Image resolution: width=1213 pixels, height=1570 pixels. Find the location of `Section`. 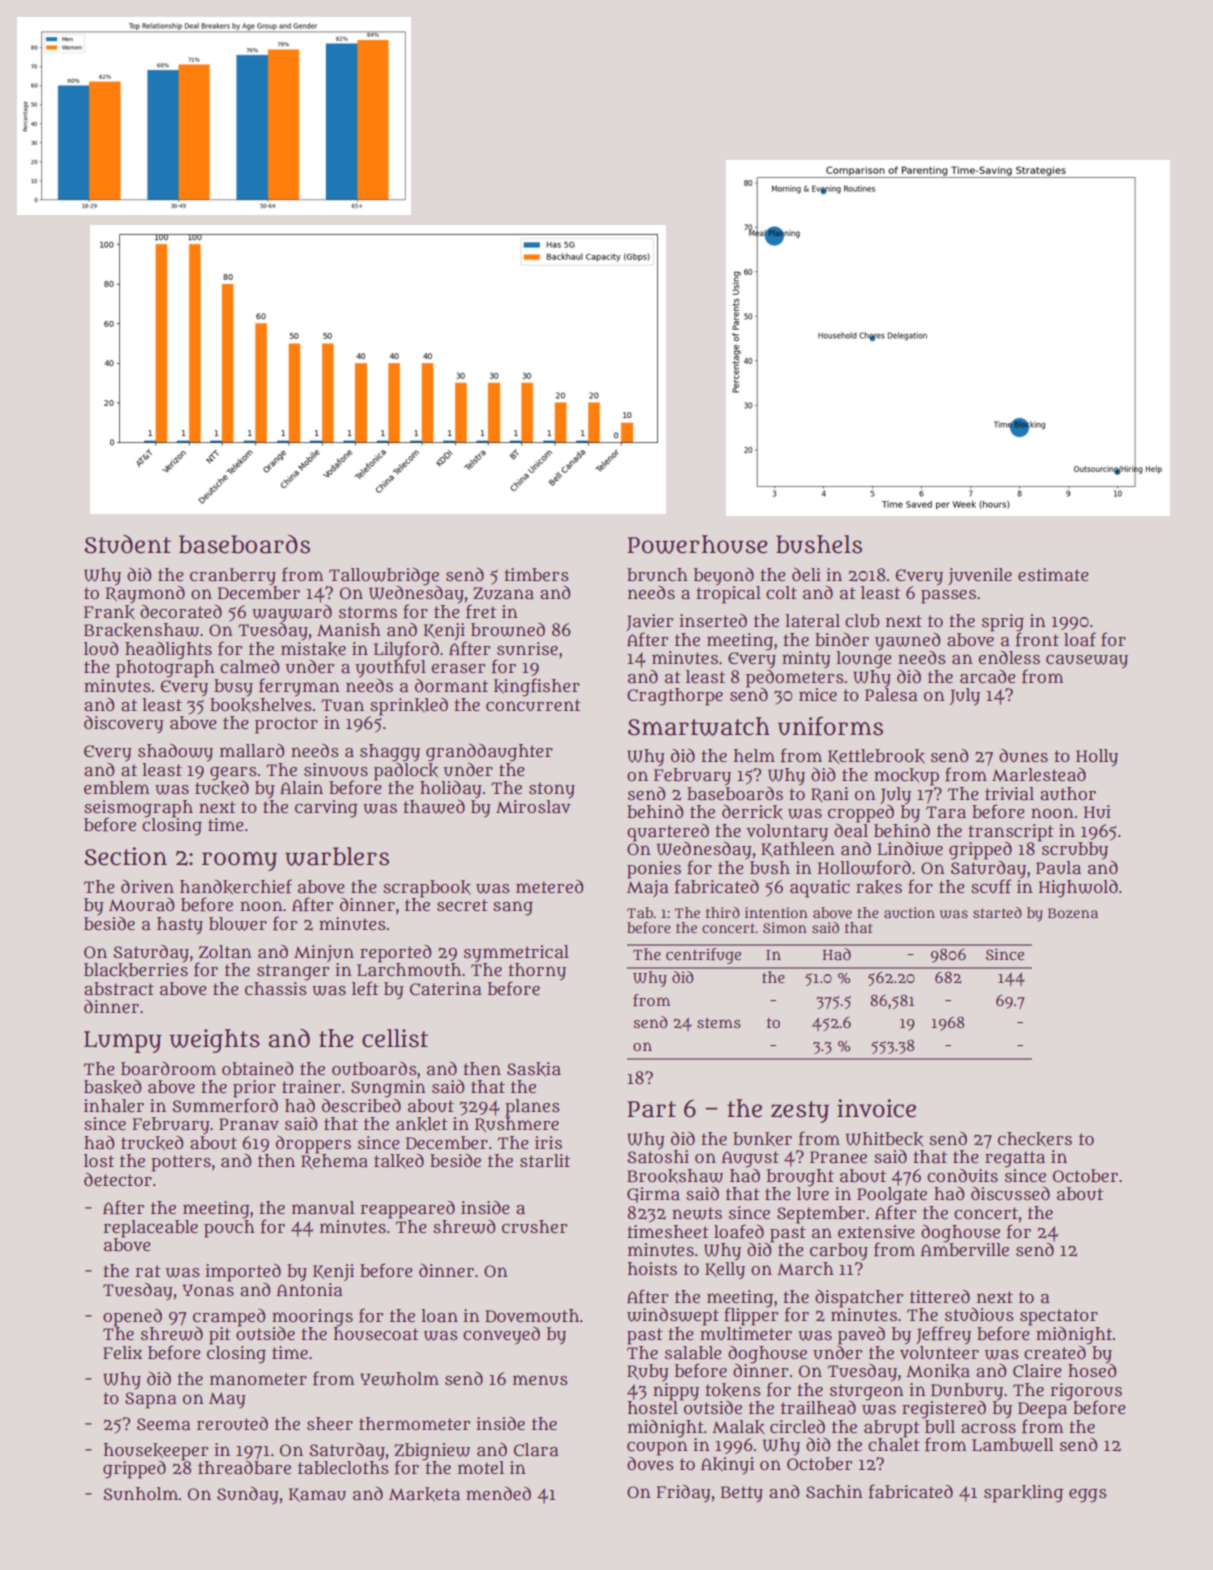

Section is located at coordinates (125, 856).
